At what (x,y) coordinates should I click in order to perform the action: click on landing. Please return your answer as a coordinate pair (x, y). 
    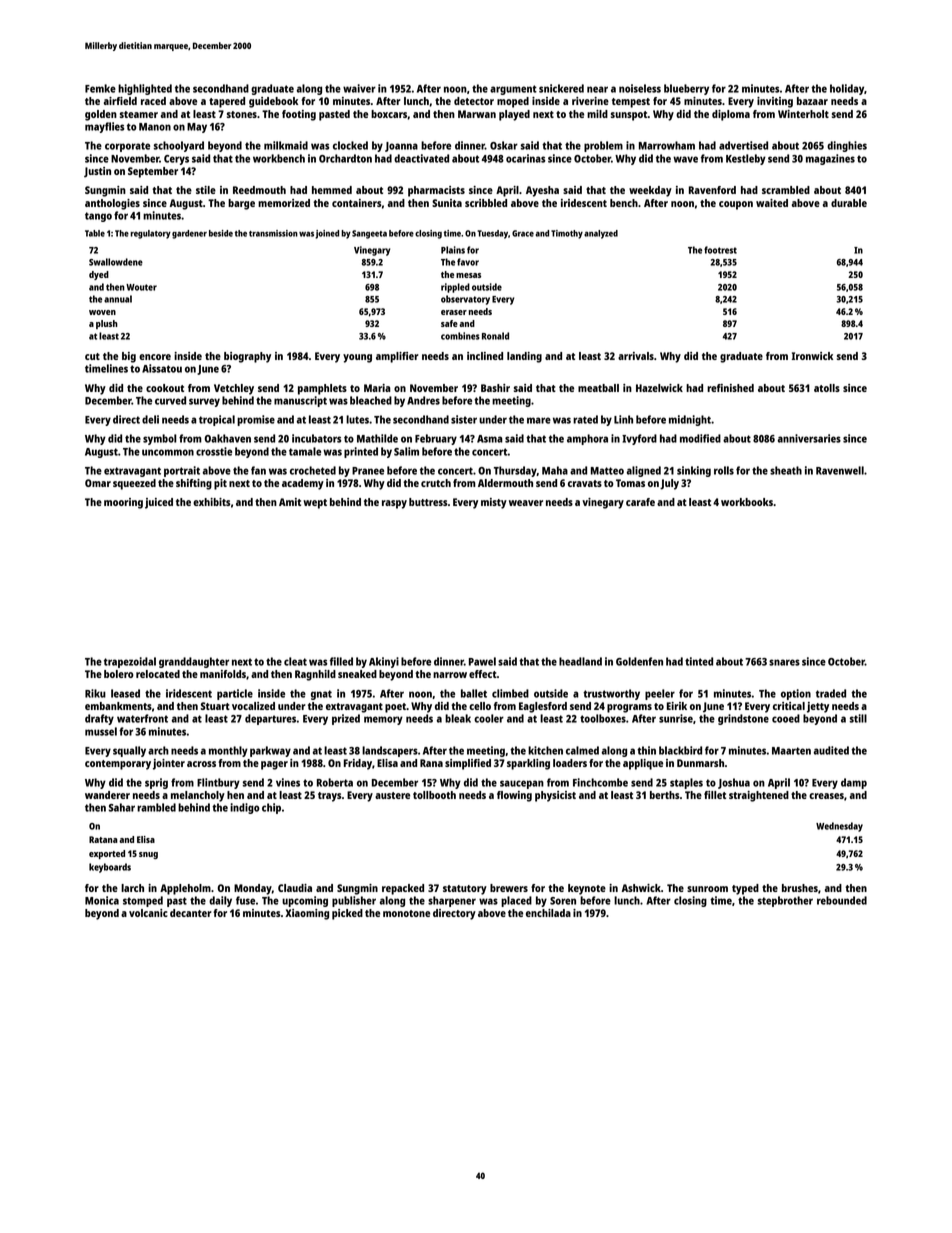
    Looking at the image, I should click on (524, 357).
